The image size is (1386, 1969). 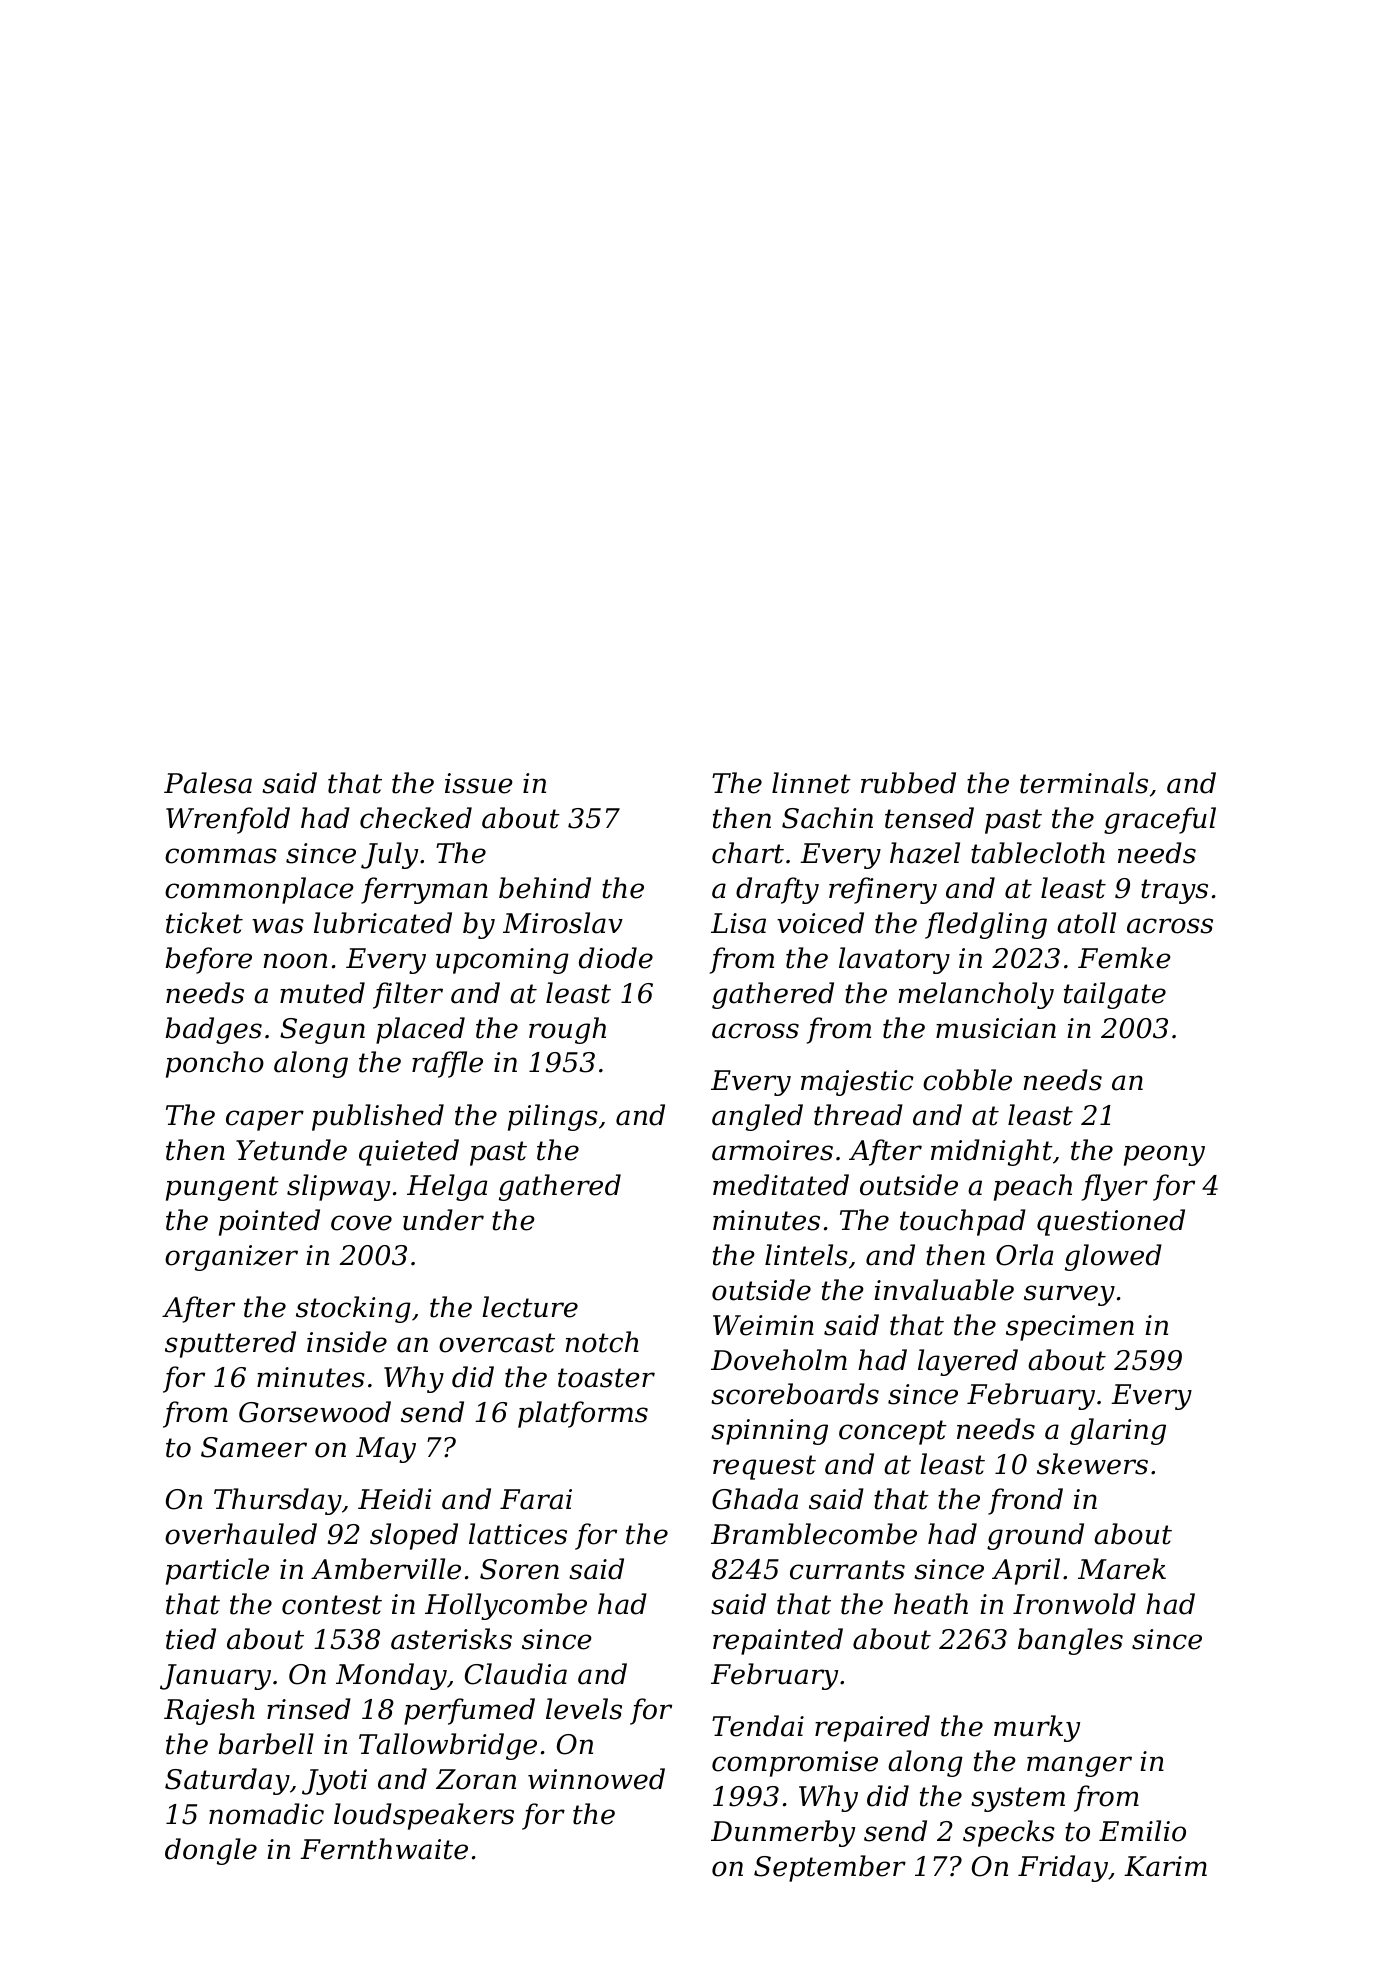 I want to click on glaring, so click(x=1118, y=1431).
